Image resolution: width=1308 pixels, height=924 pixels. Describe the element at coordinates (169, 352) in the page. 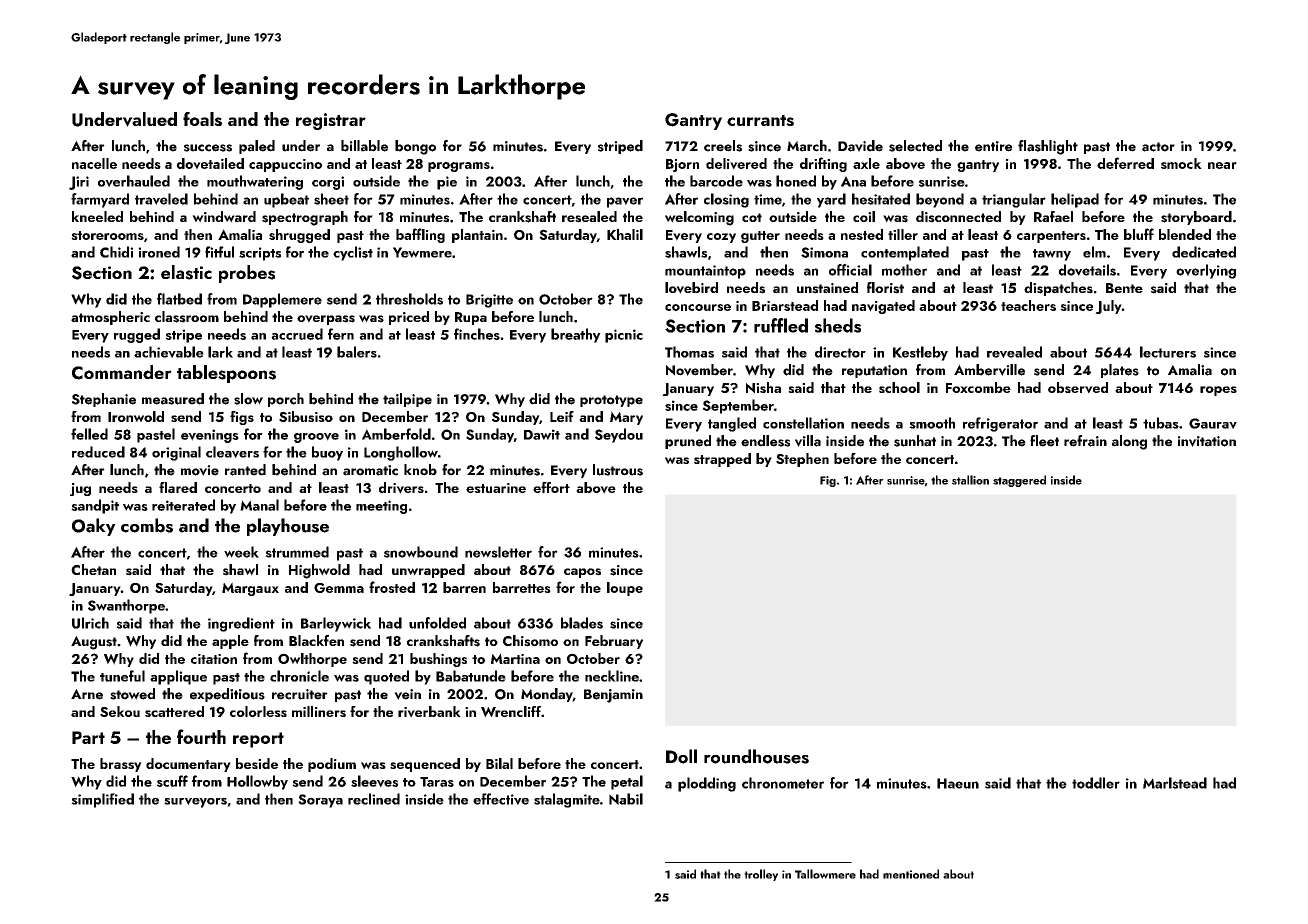

I see `achievable` at that location.
